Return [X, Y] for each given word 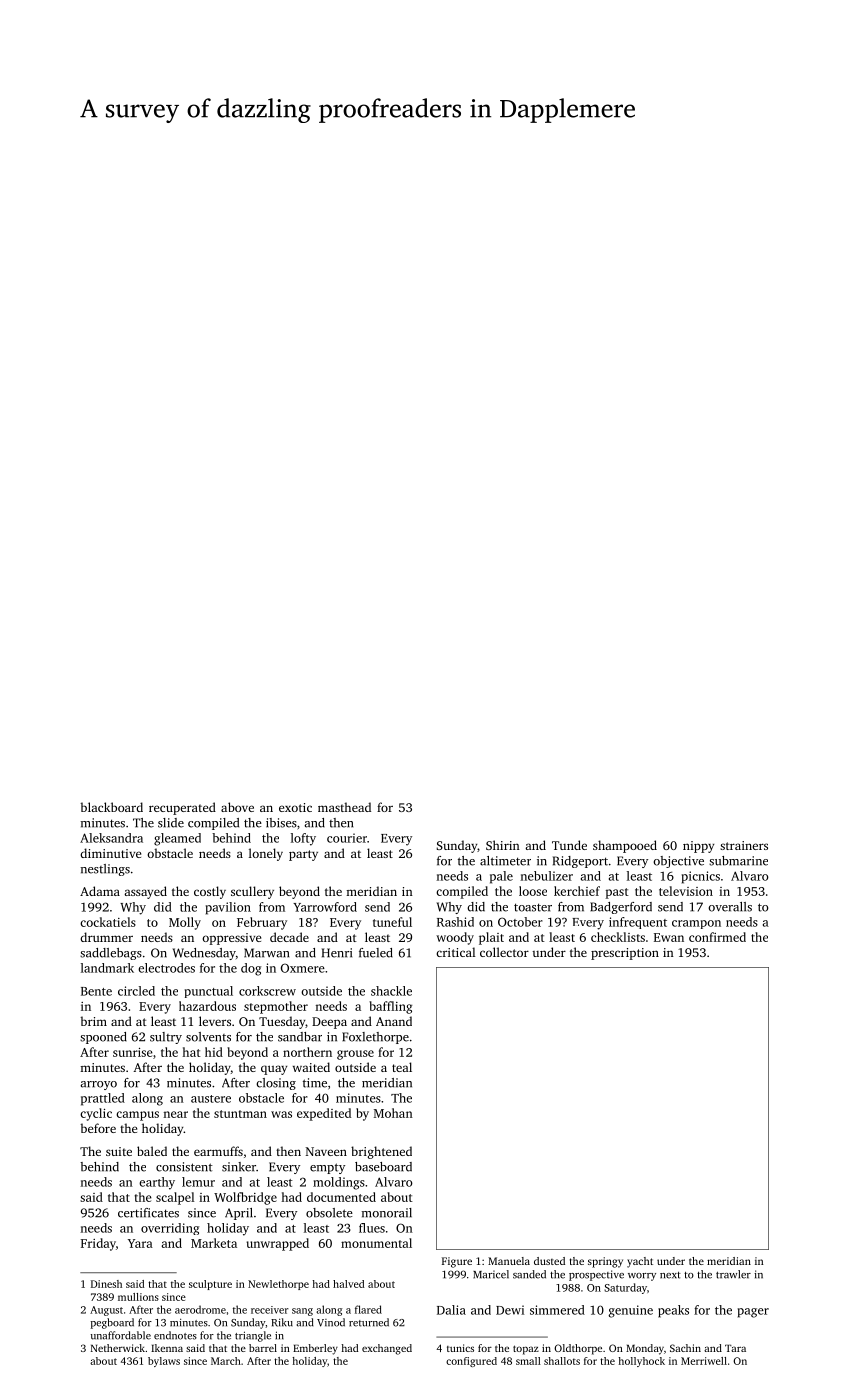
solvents [208, 1037]
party [303, 855]
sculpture [210, 1285]
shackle [391, 991]
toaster [533, 907]
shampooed [625, 846]
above [237, 807]
